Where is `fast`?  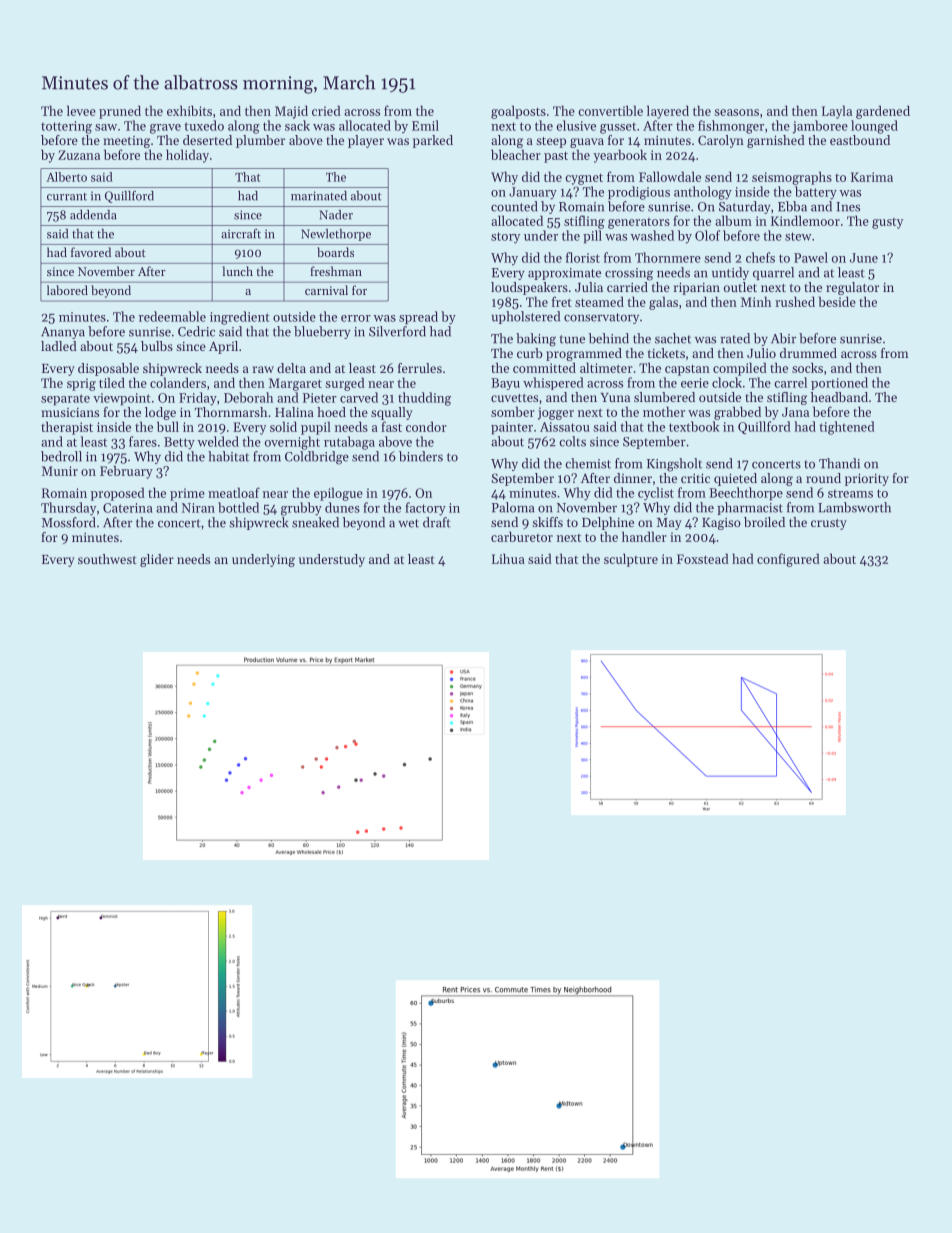
fast is located at coordinates (391, 426).
